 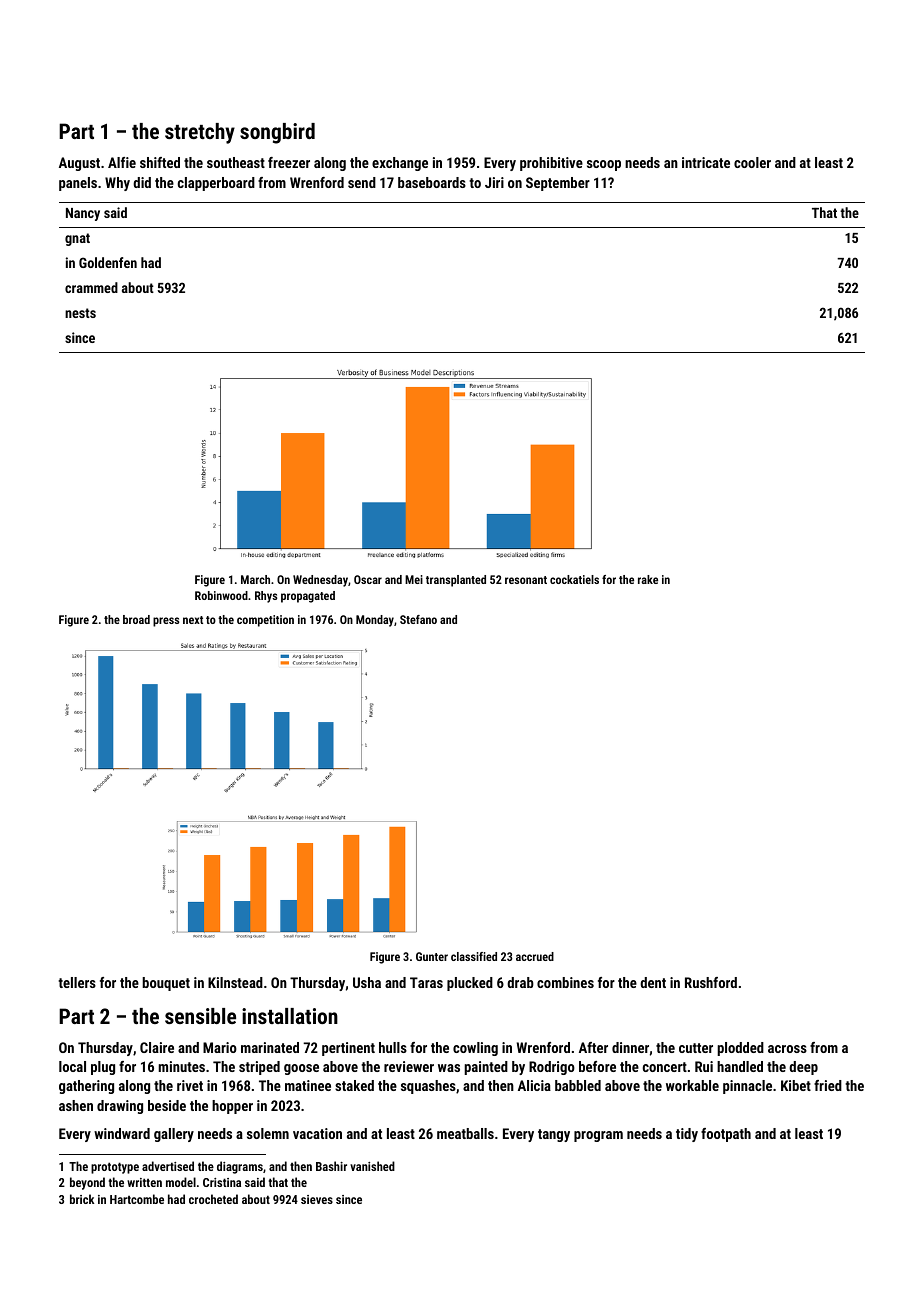 What do you see at coordinates (362, 182) in the image?
I see `send` at bounding box center [362, 182].
